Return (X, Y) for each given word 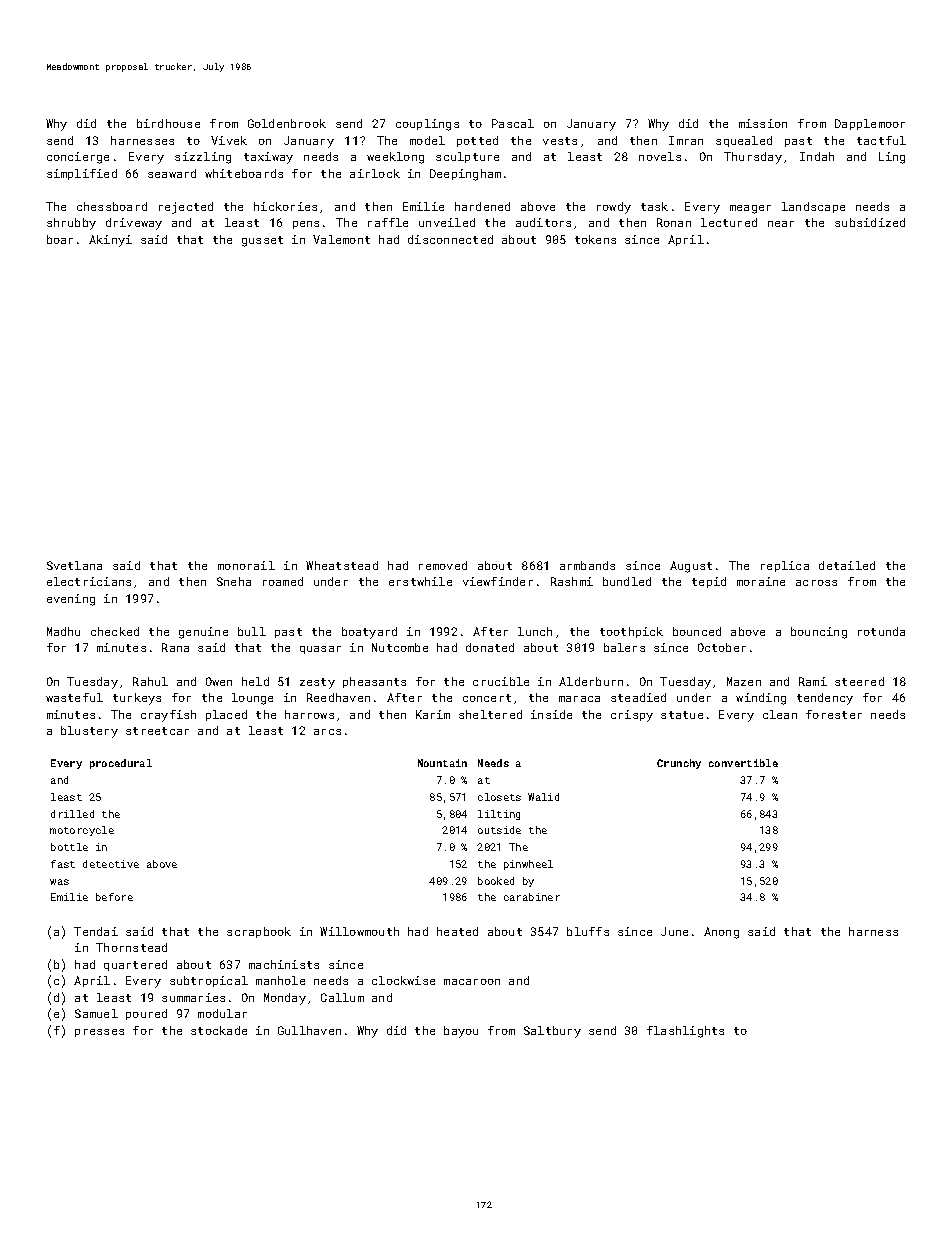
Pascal (513, 123)
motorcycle (82, 831)
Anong (721, 933)
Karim (433, 714)
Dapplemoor (870, 124)
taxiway (268, 158)
